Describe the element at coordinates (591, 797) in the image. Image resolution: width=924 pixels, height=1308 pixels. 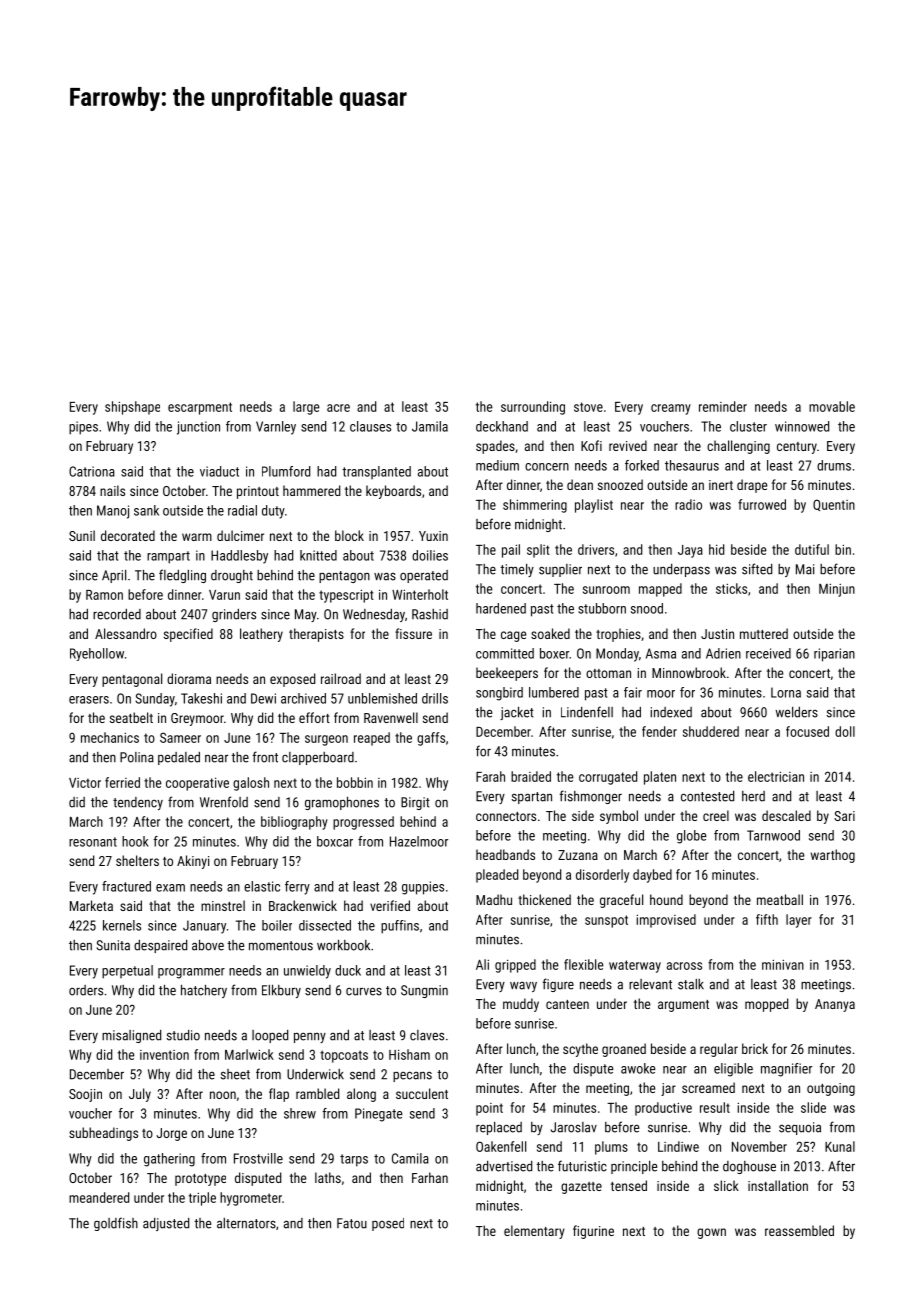
I see `fishmonger` at that location.
